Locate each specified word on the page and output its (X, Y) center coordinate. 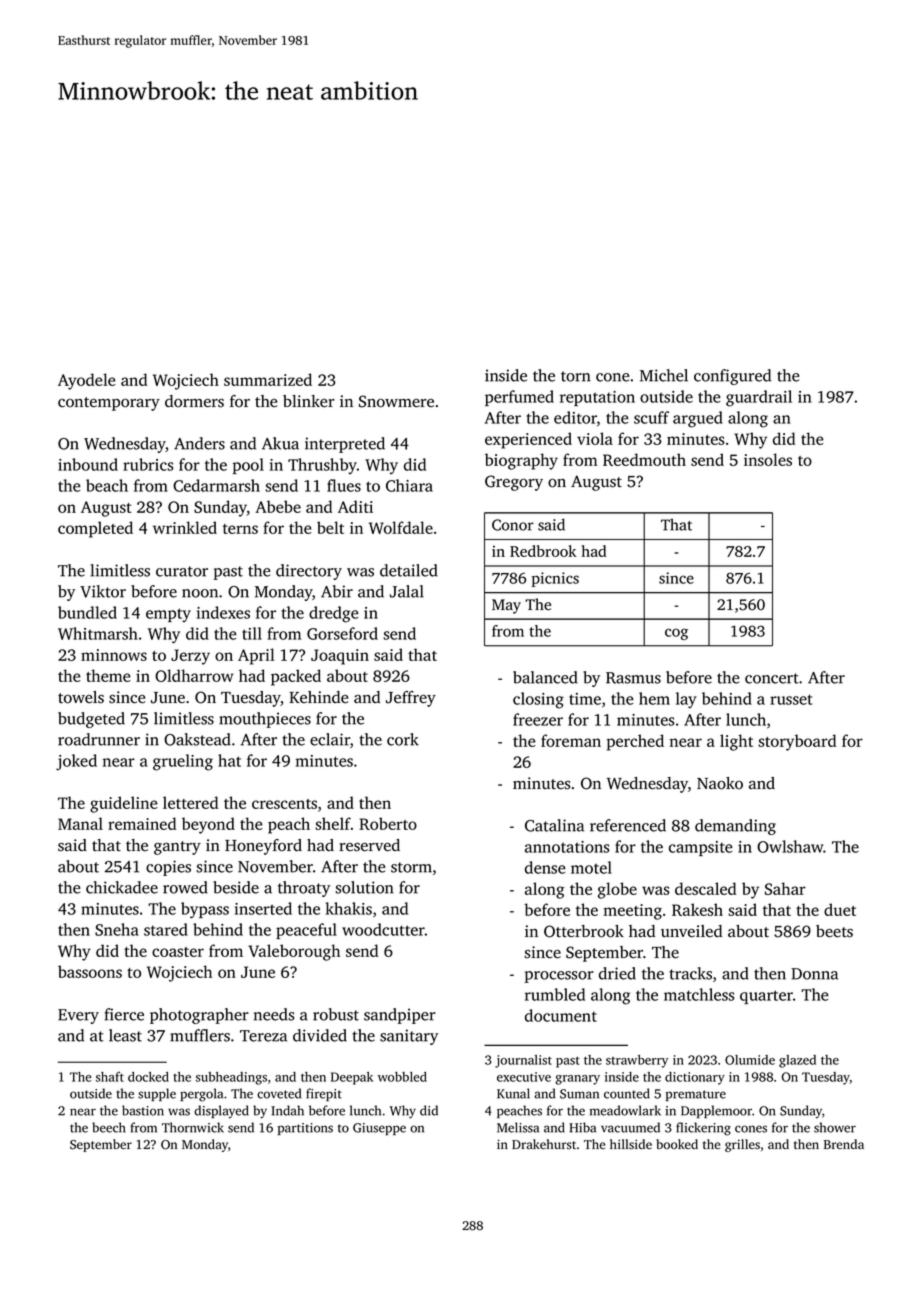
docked (148, 1077)
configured (732, 377)
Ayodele (87, 381)
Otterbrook (584, 931)
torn (575, 376)
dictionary (695, 1078)
